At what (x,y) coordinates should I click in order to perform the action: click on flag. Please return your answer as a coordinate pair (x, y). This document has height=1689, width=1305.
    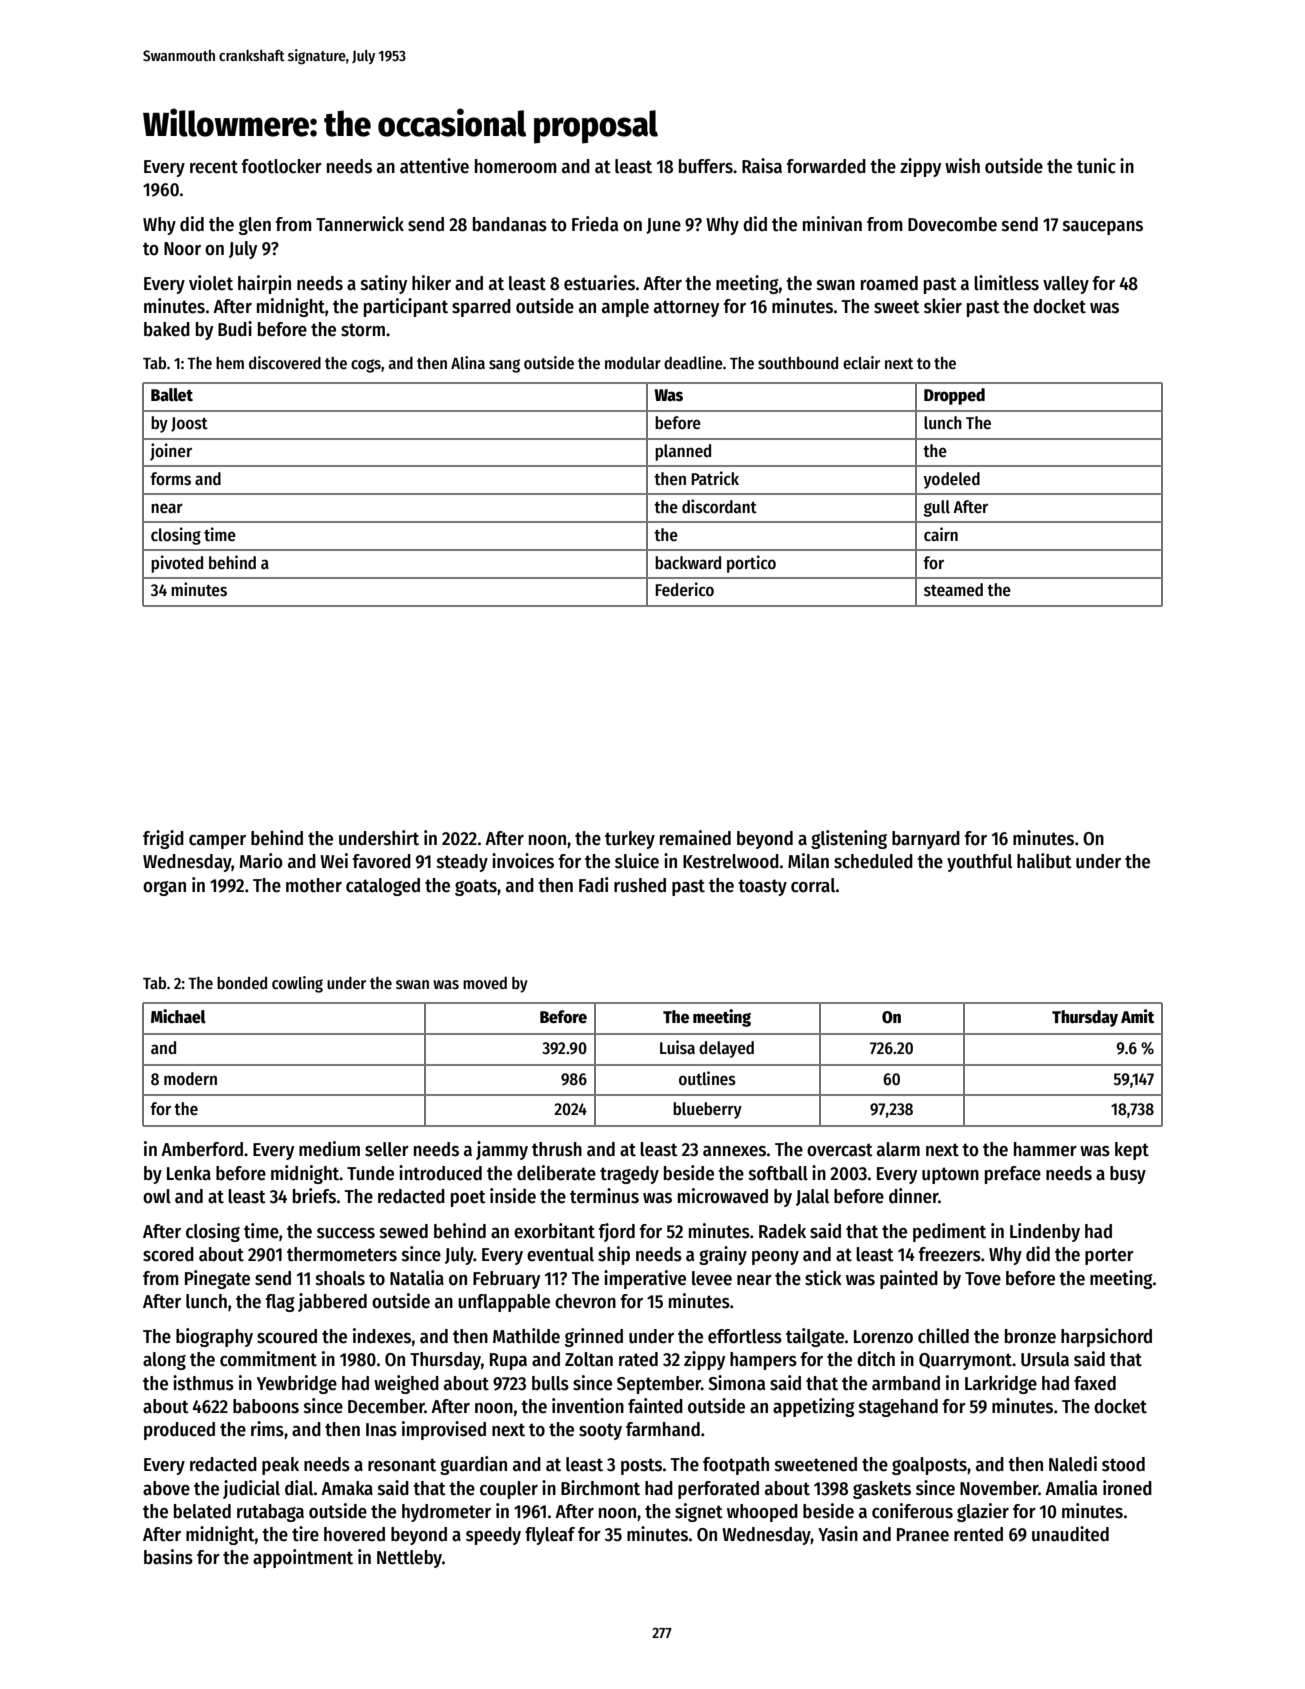
    Looking at the image, I should click on (279, 1303).
